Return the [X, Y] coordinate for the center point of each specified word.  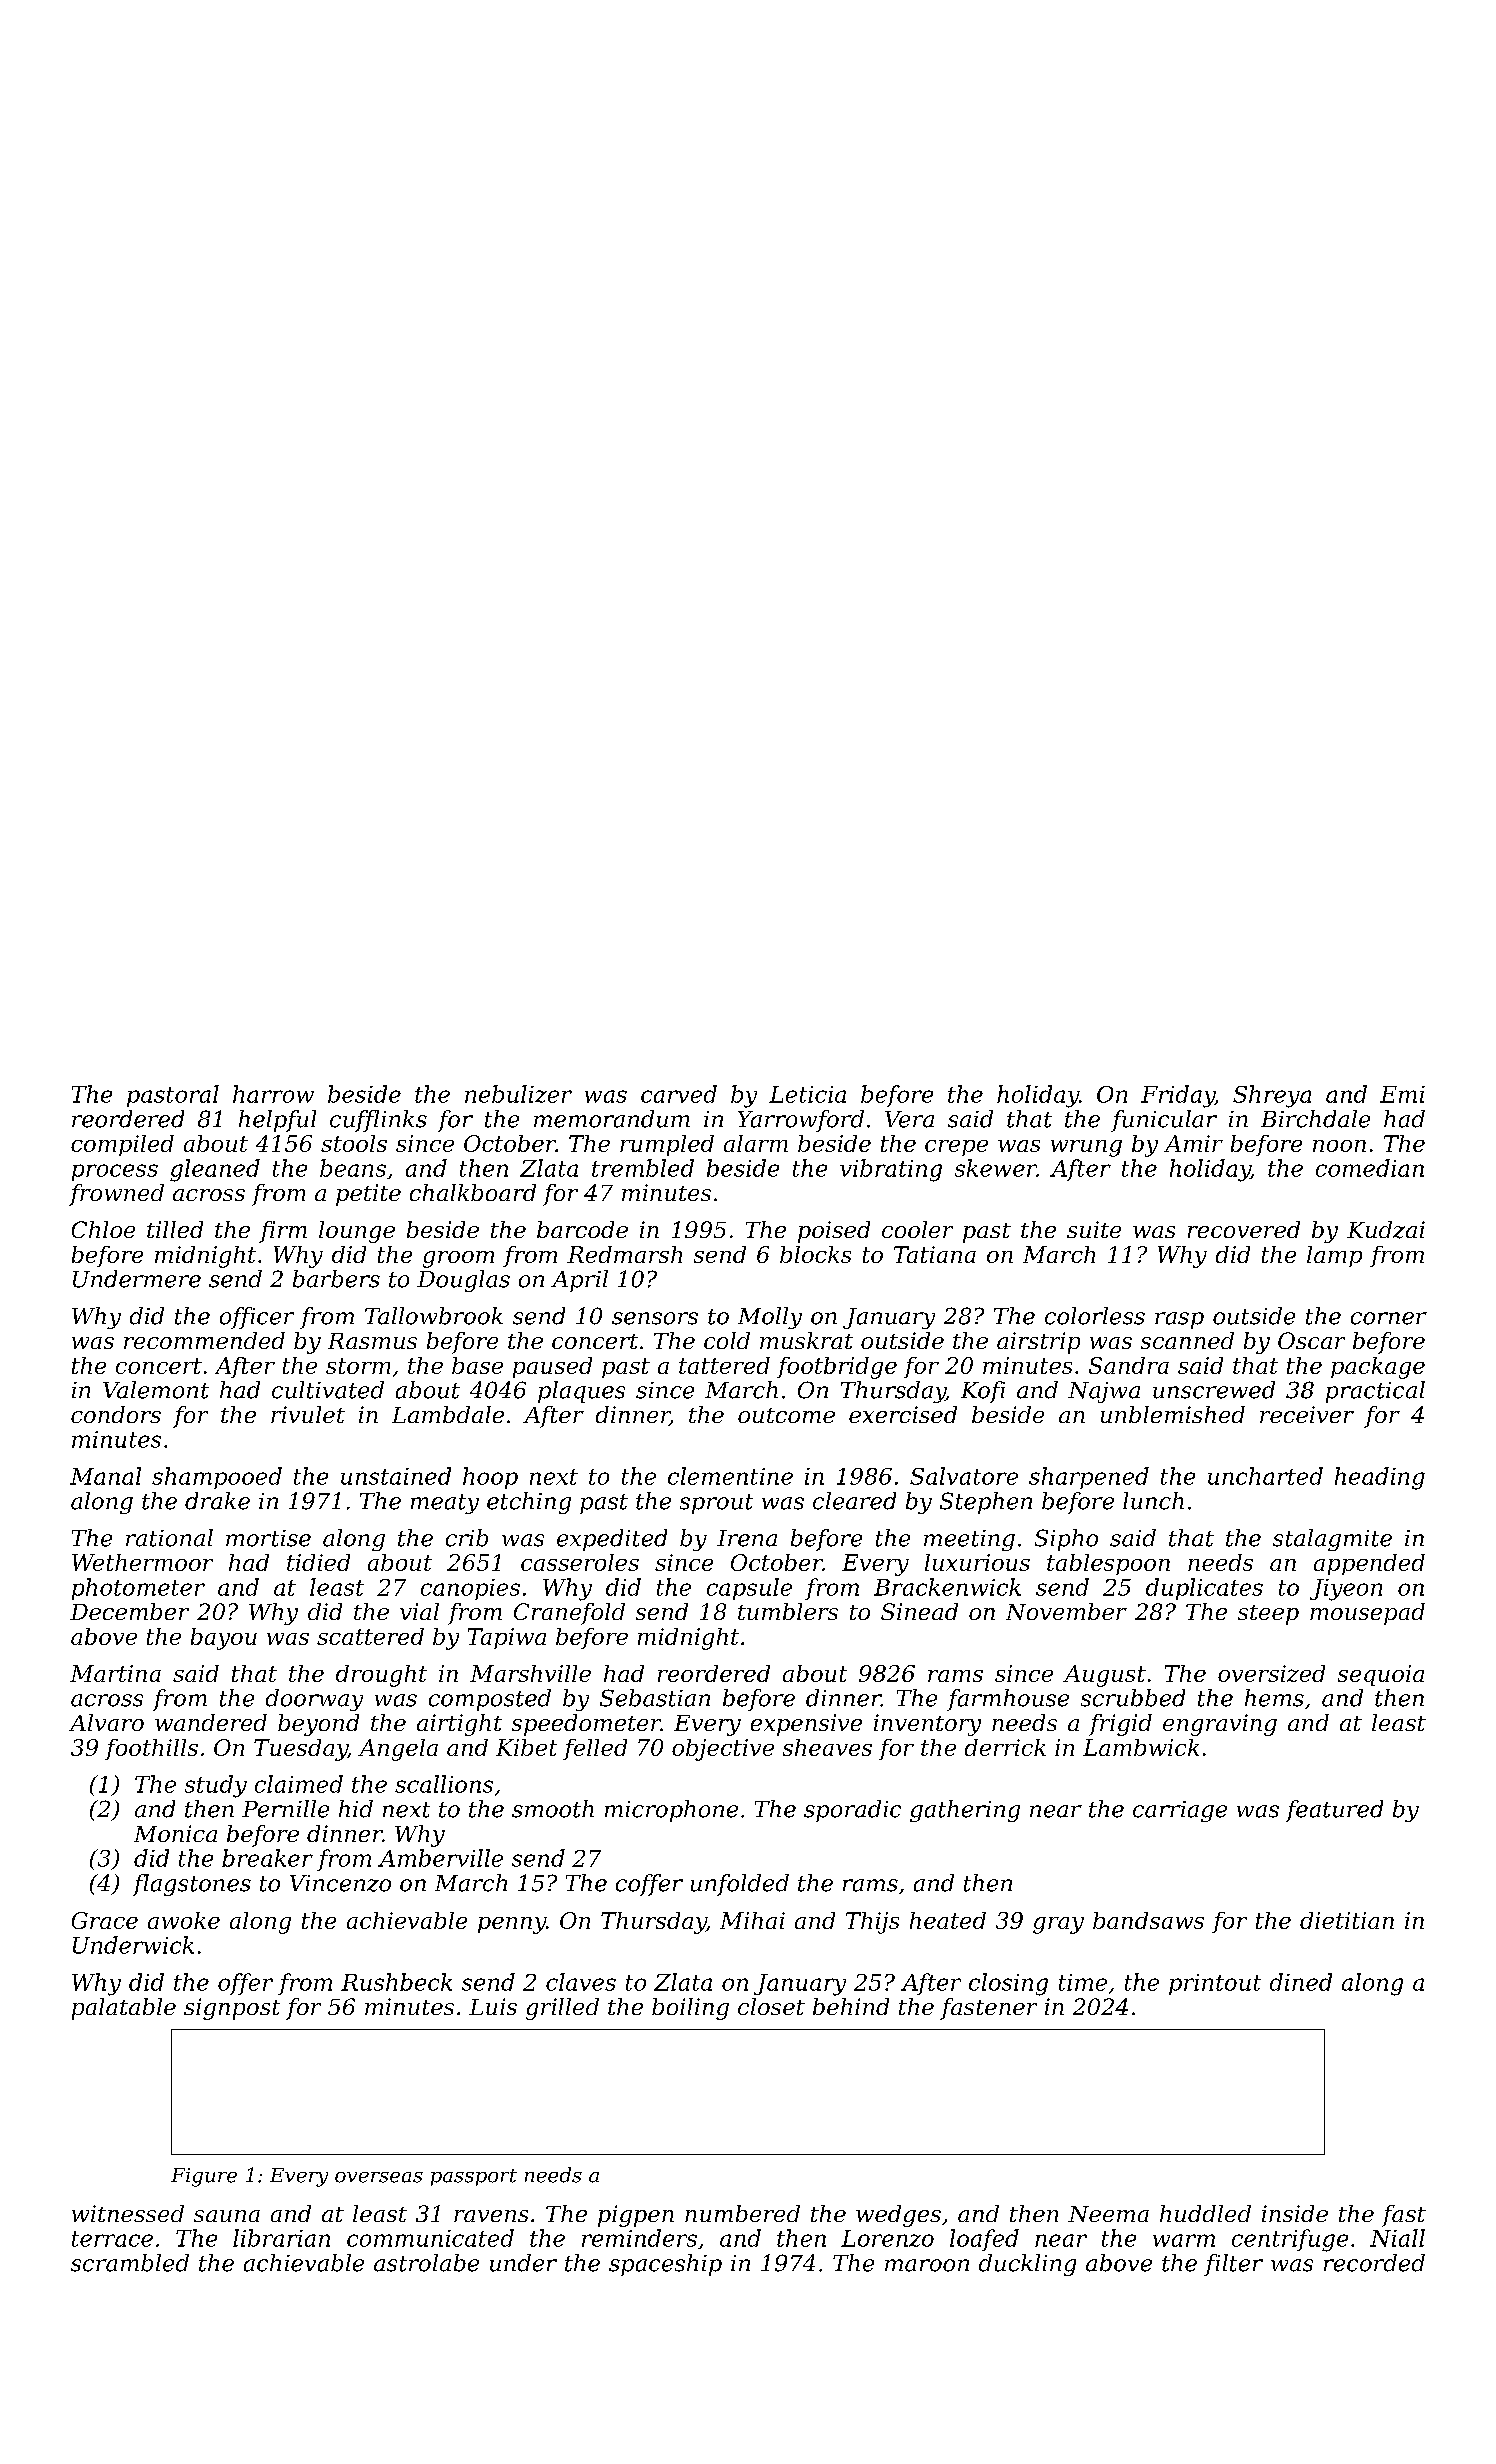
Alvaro [106, 1722]
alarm [756, 1143]
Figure [204, 2177]
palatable [124, 2009]
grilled [562, 2009]
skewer [996, 1168]
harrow [273, 1094]
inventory [927, 1725]
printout [1215, 1984]
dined [1301, 1982]
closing [1008, 1984]
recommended [204, 1340]
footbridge [837, 1368]
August [1104, 1676]
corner [1389, 1318]
